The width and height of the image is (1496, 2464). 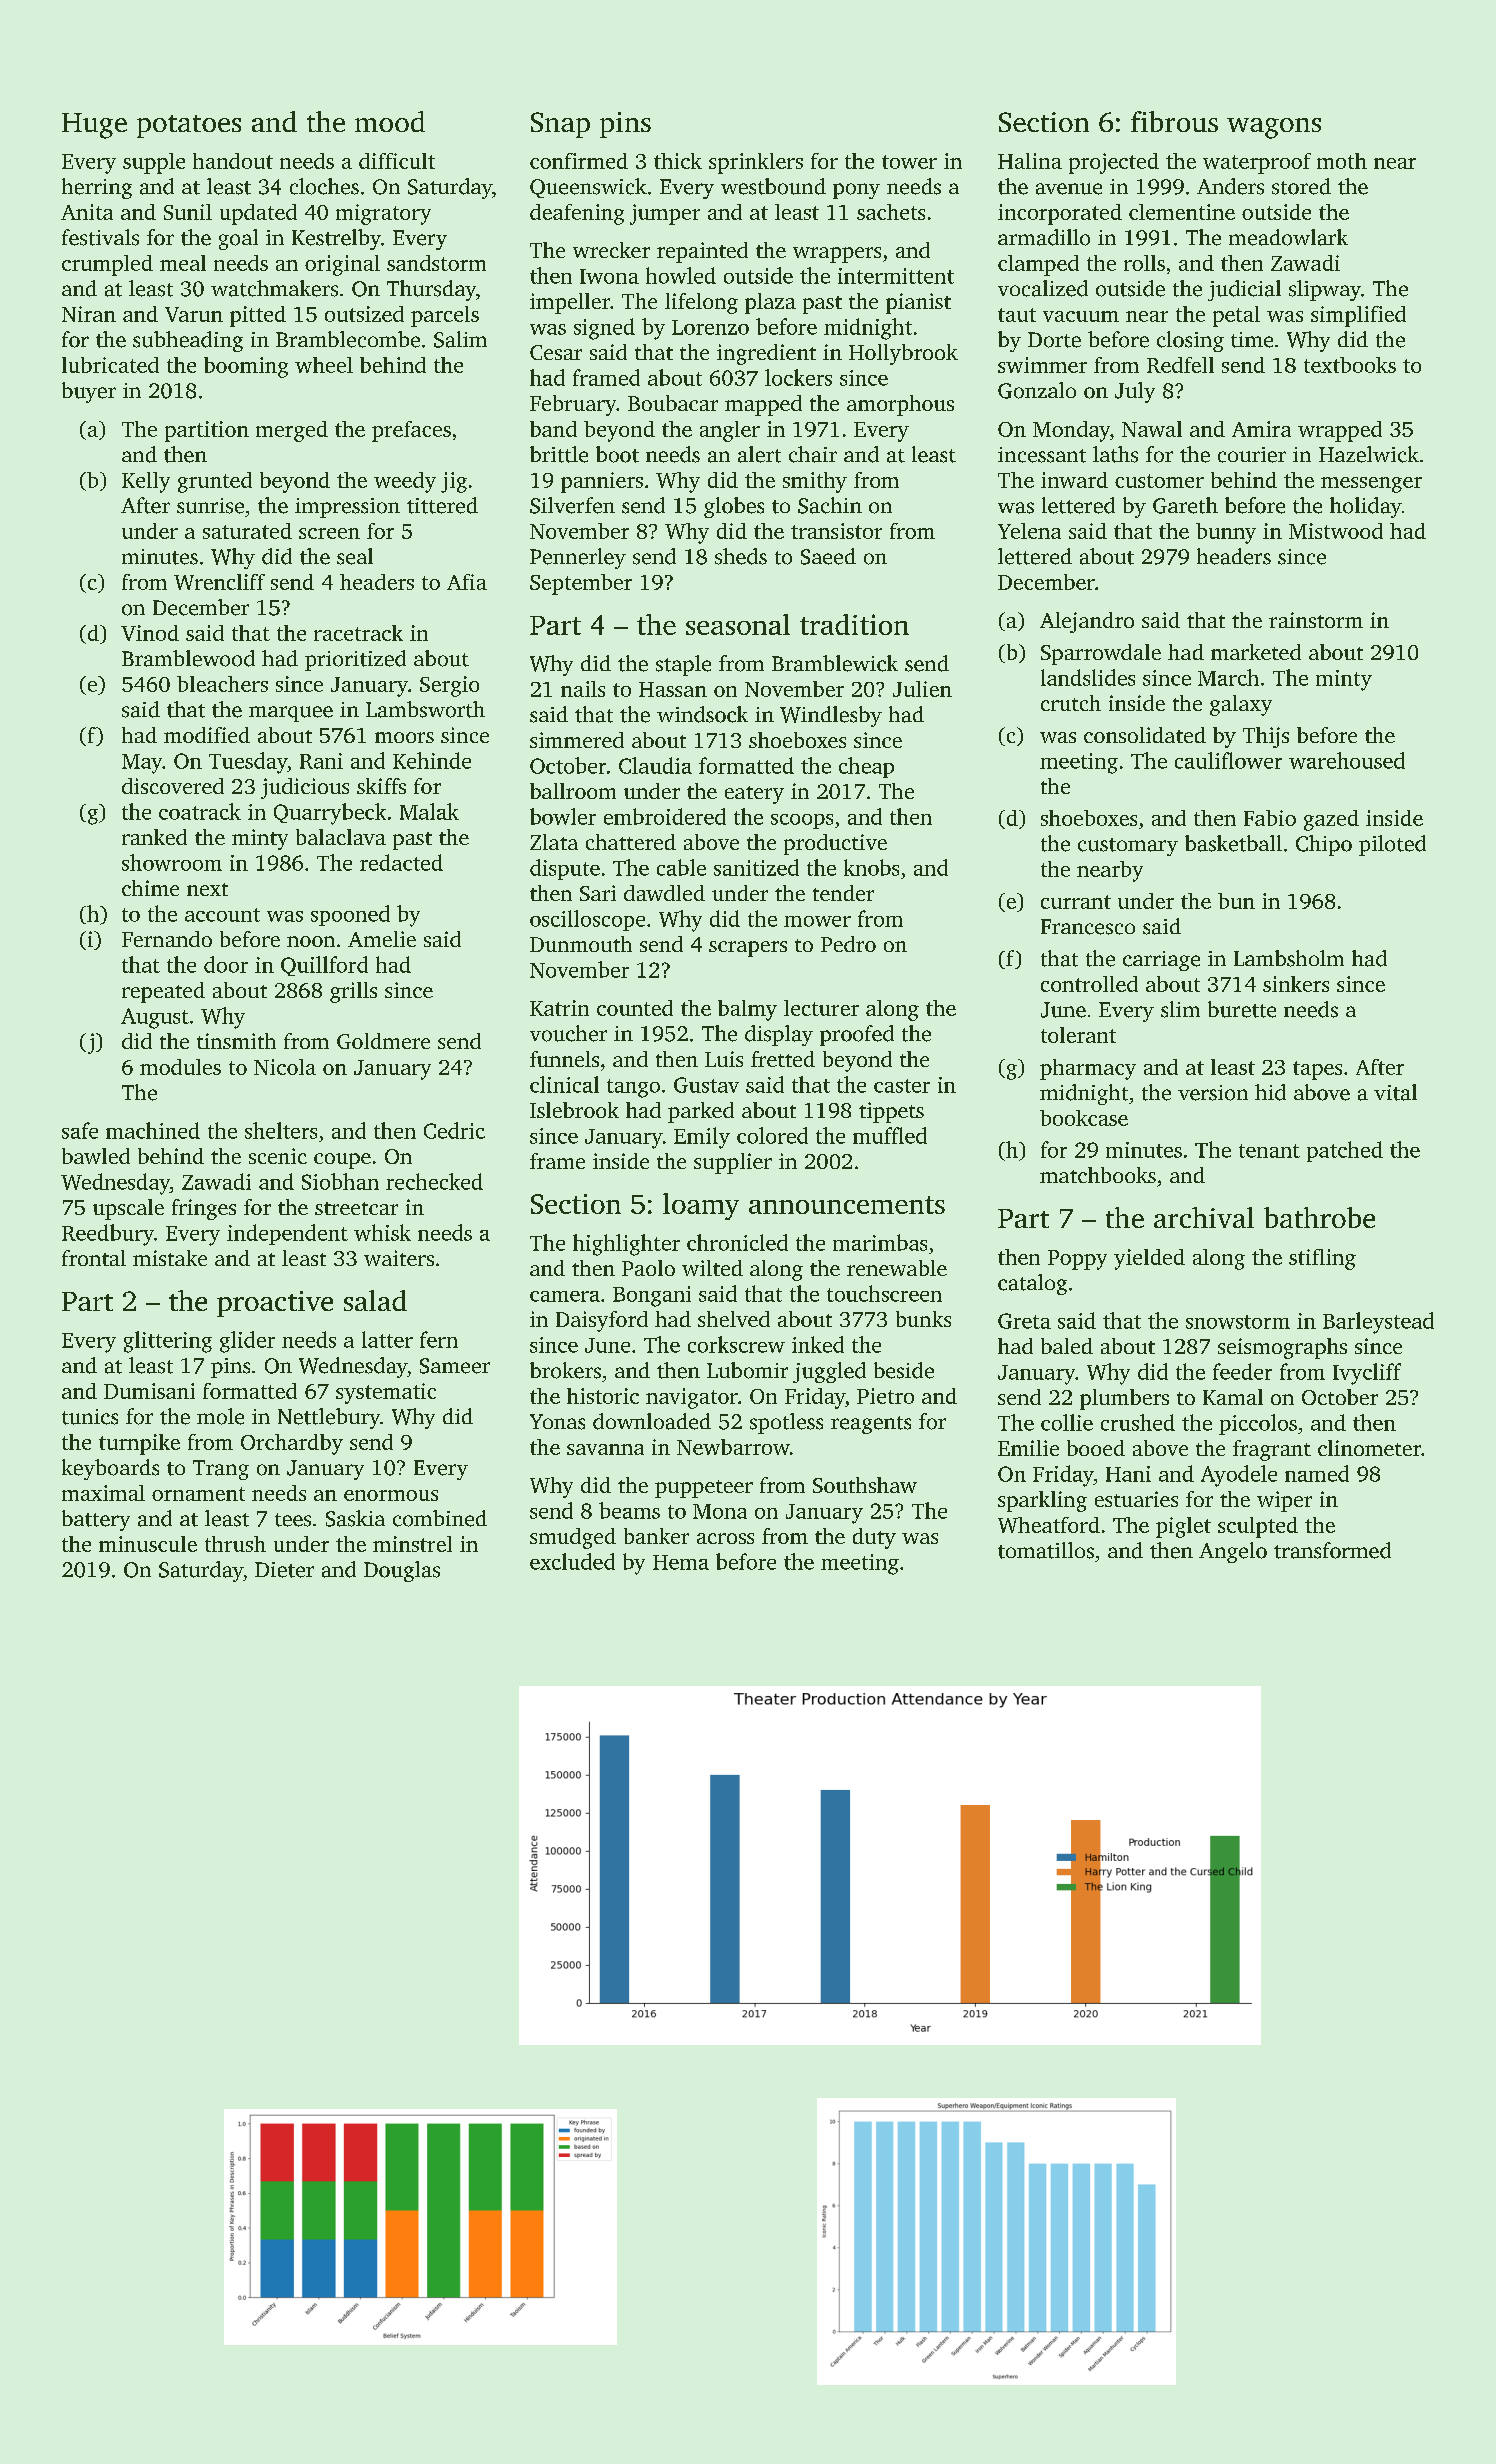 I want to click on Angelo, so click(x=1233, y=1552).
